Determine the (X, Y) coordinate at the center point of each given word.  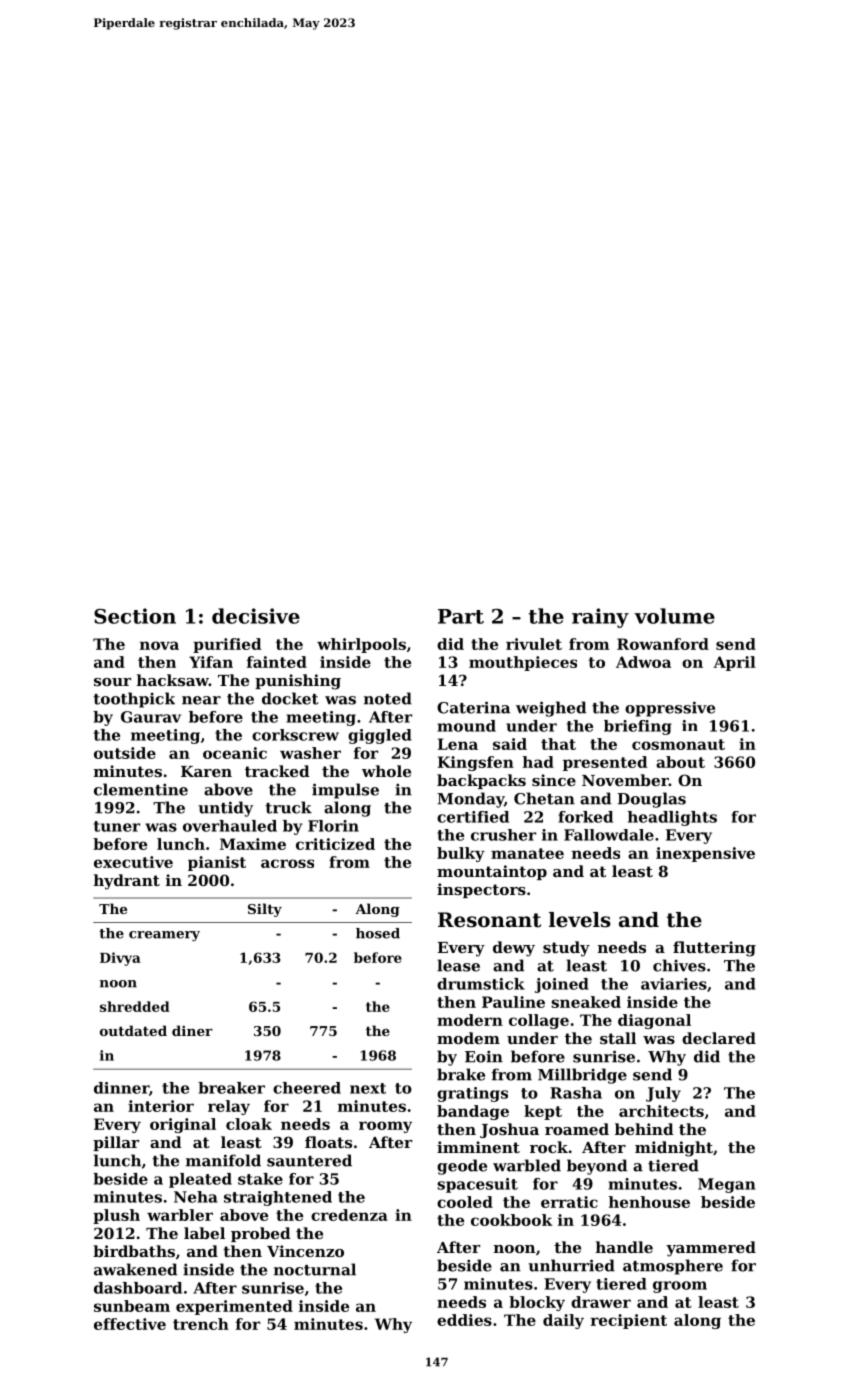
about (680, 762)
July (663, 1094)
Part (461, 616)
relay (229, 1107)
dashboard (138, 1288)
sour (112, 682)
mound (467, 726)
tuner (117, 826)
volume (674, 616)
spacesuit (477, 1185)
